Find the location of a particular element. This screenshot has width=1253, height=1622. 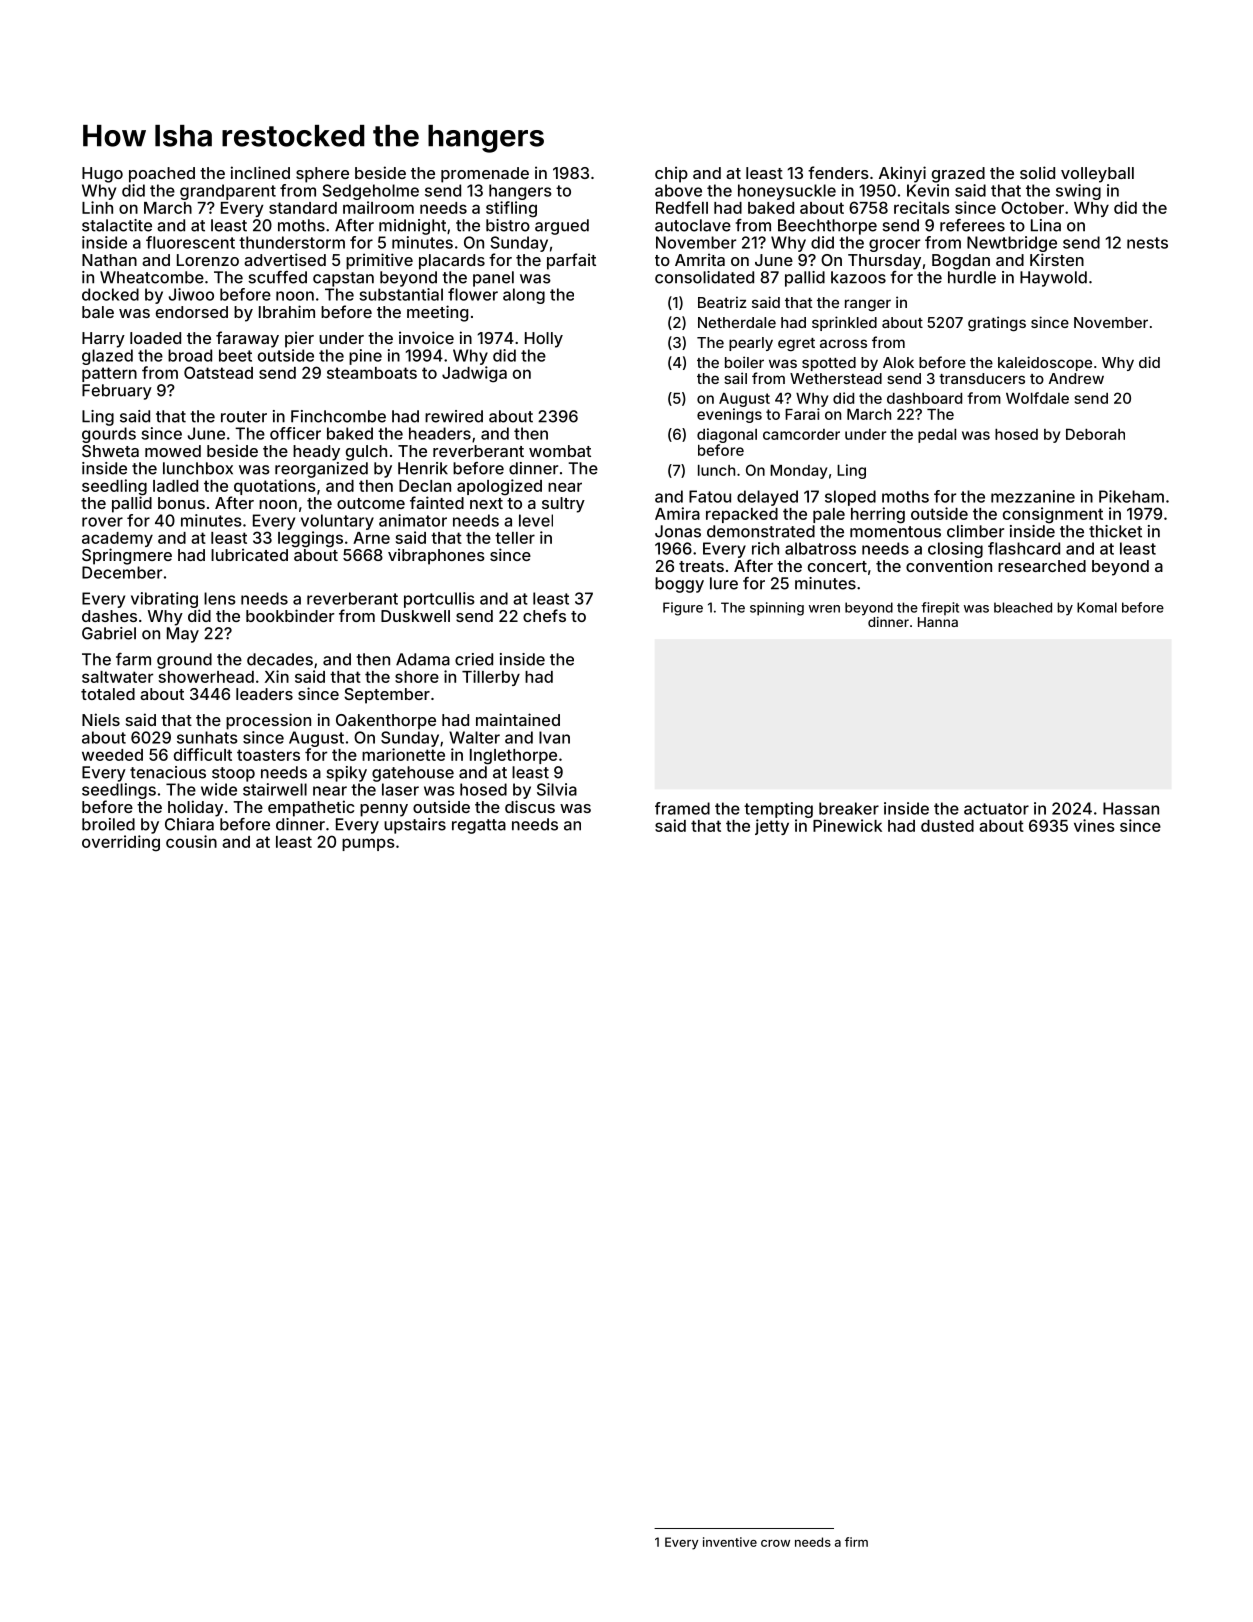

dusted is located at coordinates (947, 826).
